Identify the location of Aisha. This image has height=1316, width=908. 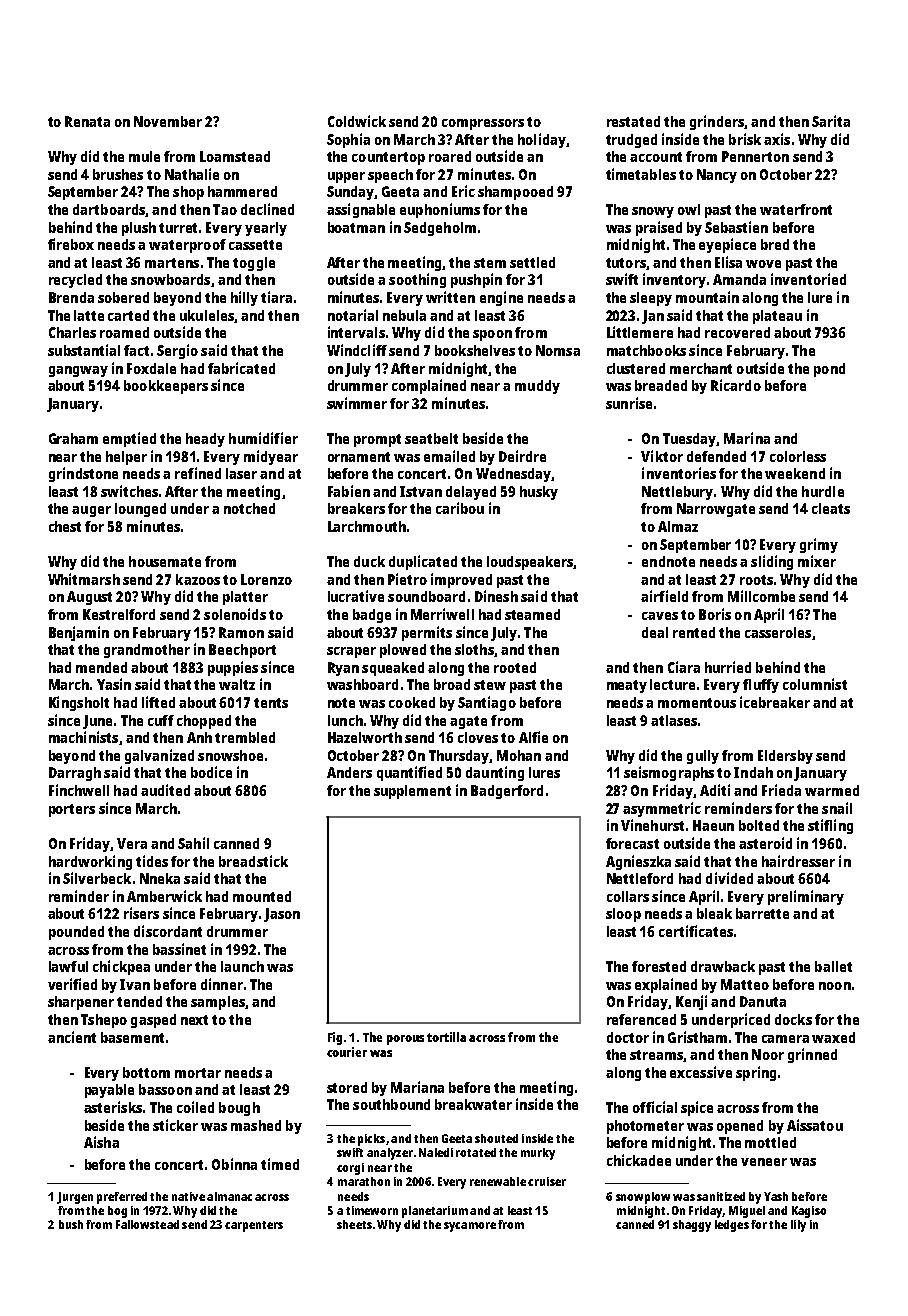
(101, 1142).
